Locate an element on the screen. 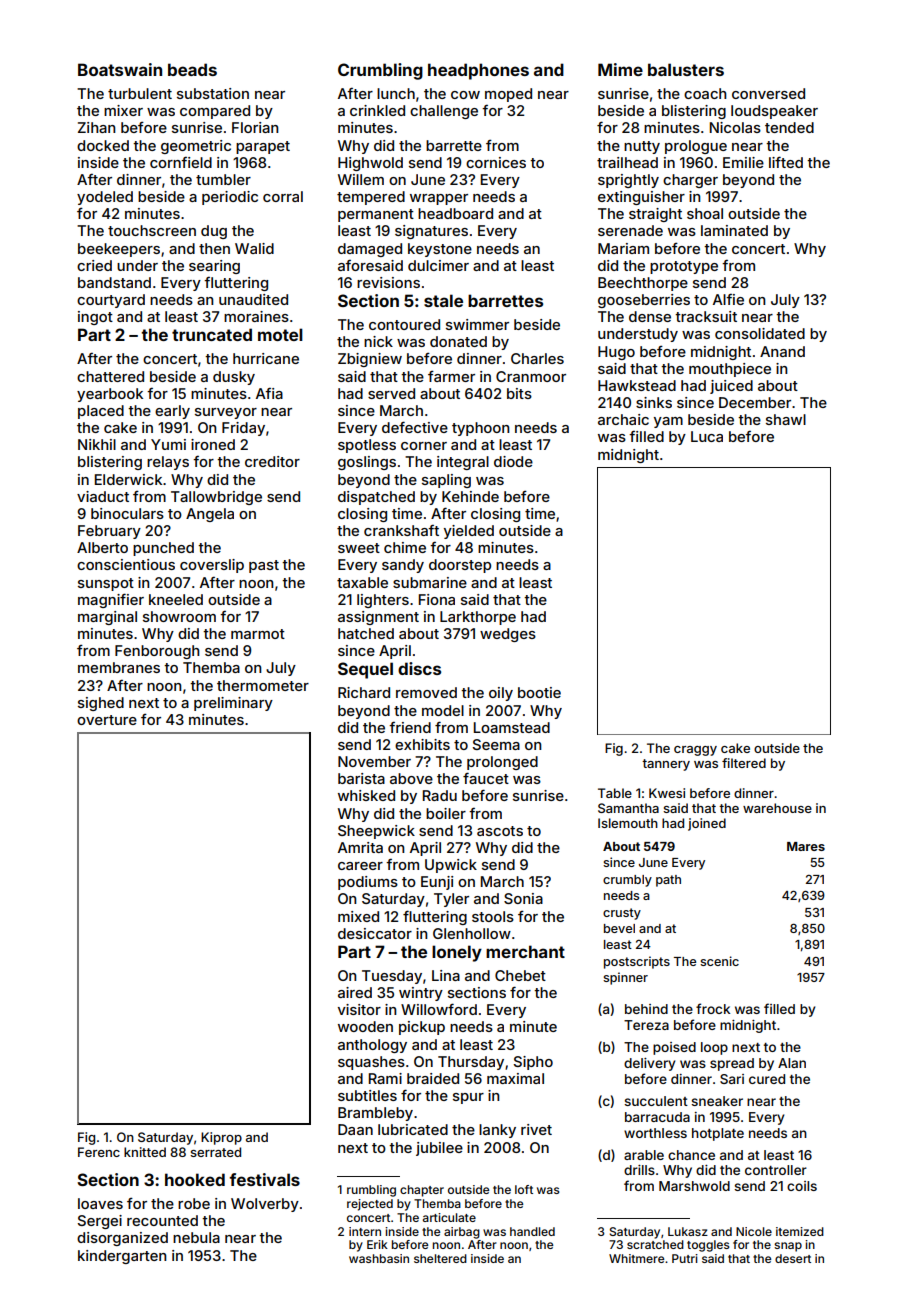 The height and width of the screenshot is (1316, 908). geometric is located at coordinates (196, 147).
